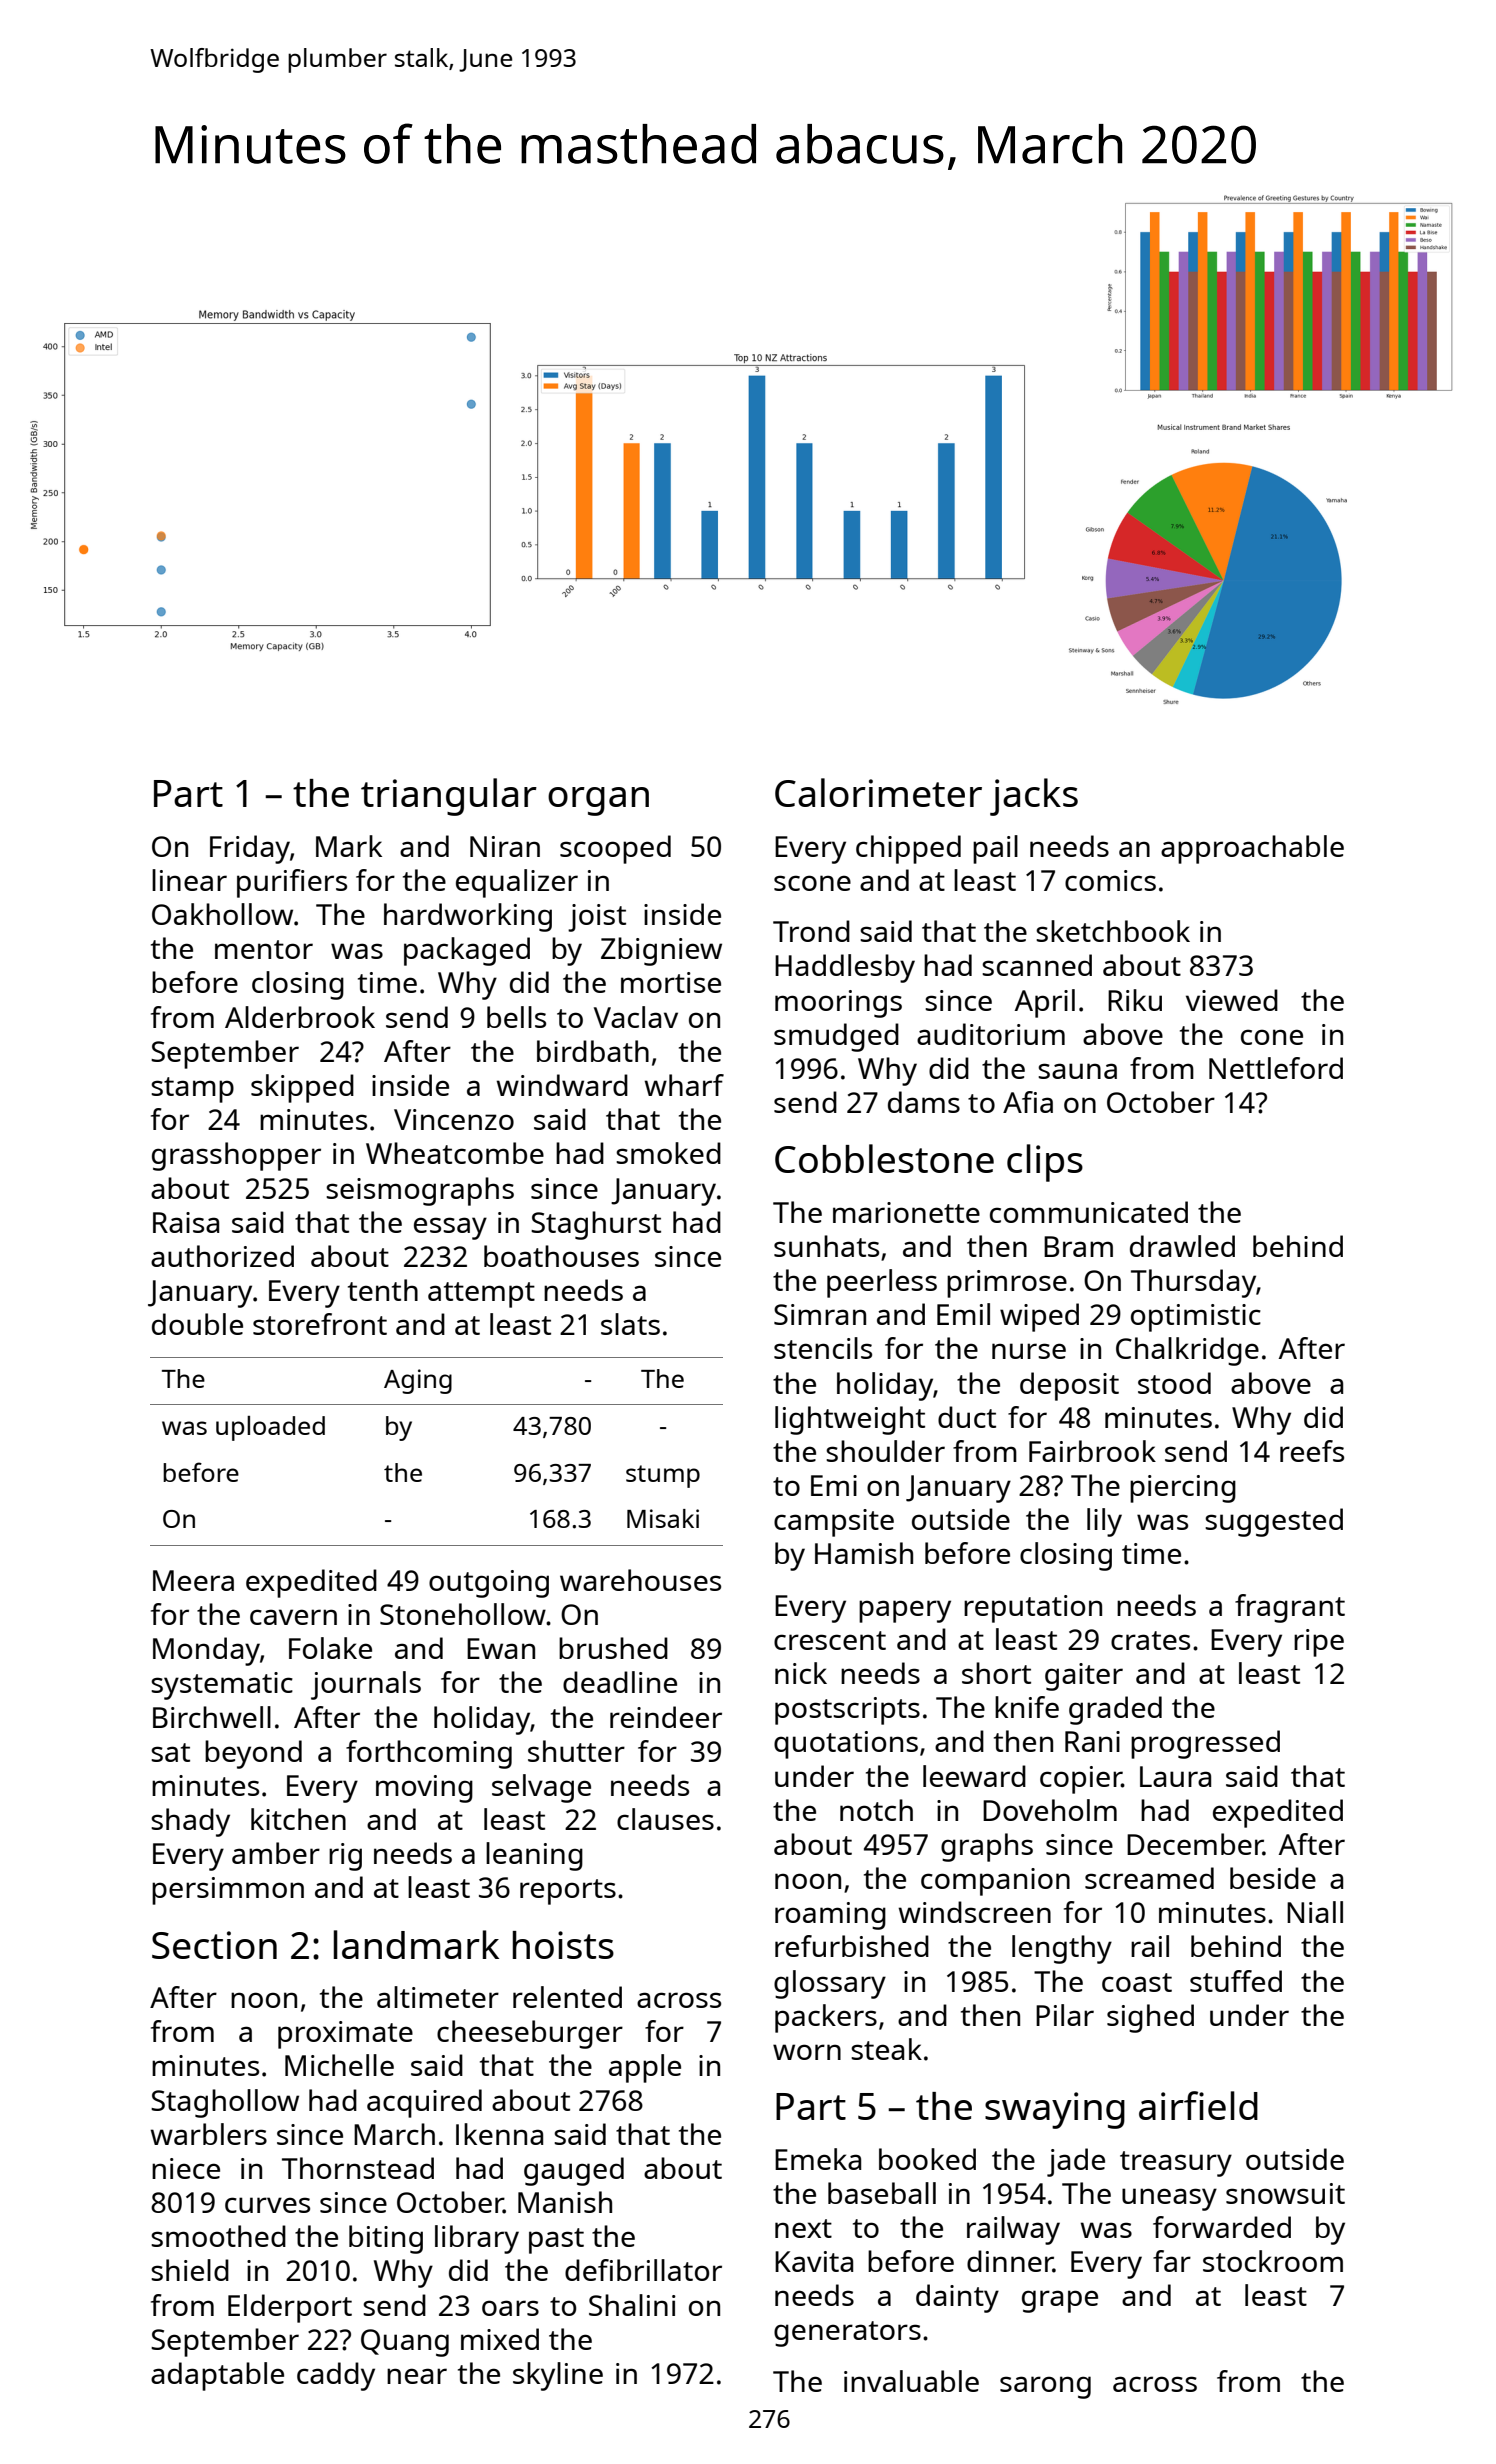  I want to click on Staghollow, so click(225, 2103).
